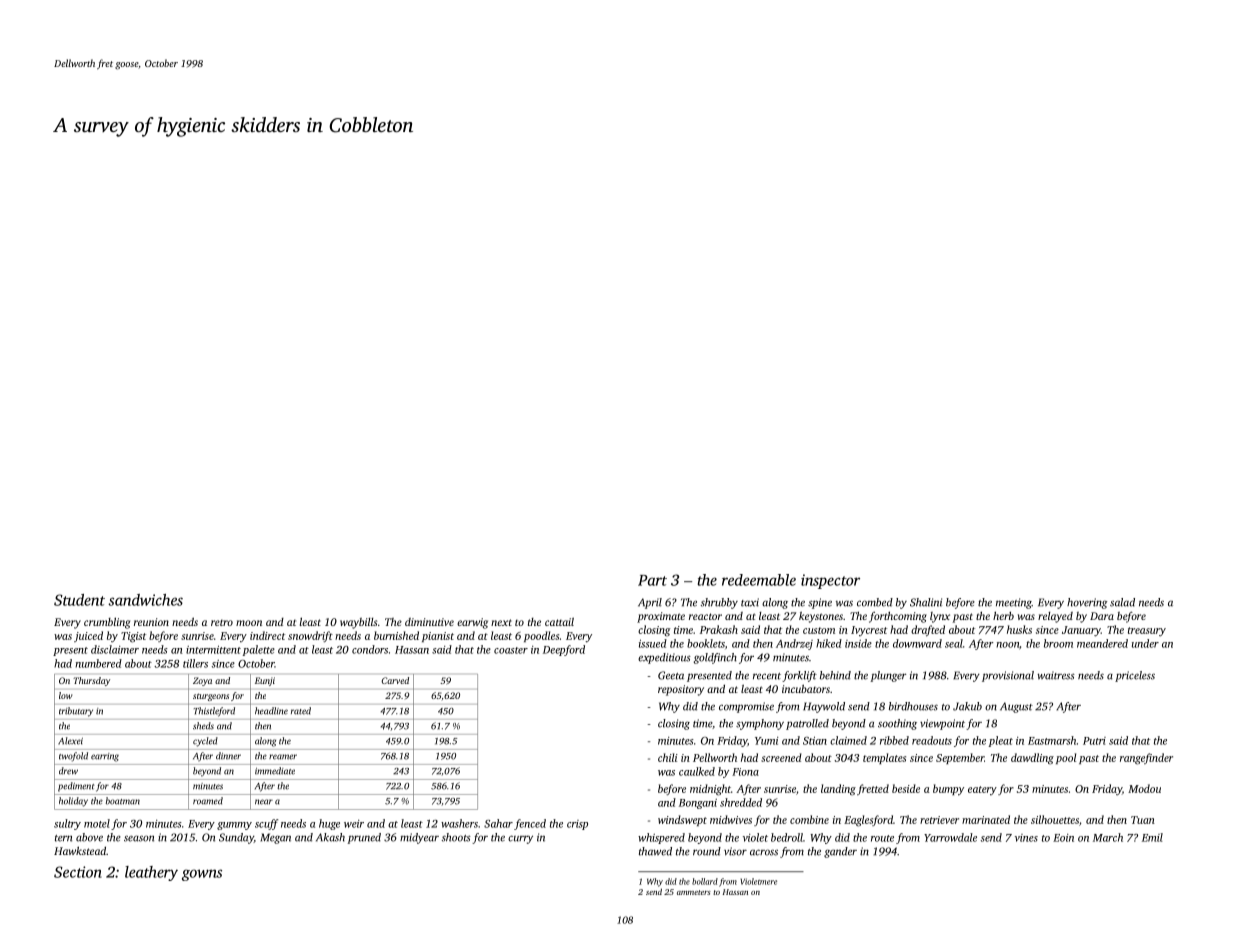 This document has width=1233, height=952. I want to click on sandwiches, so click(145, 600).
